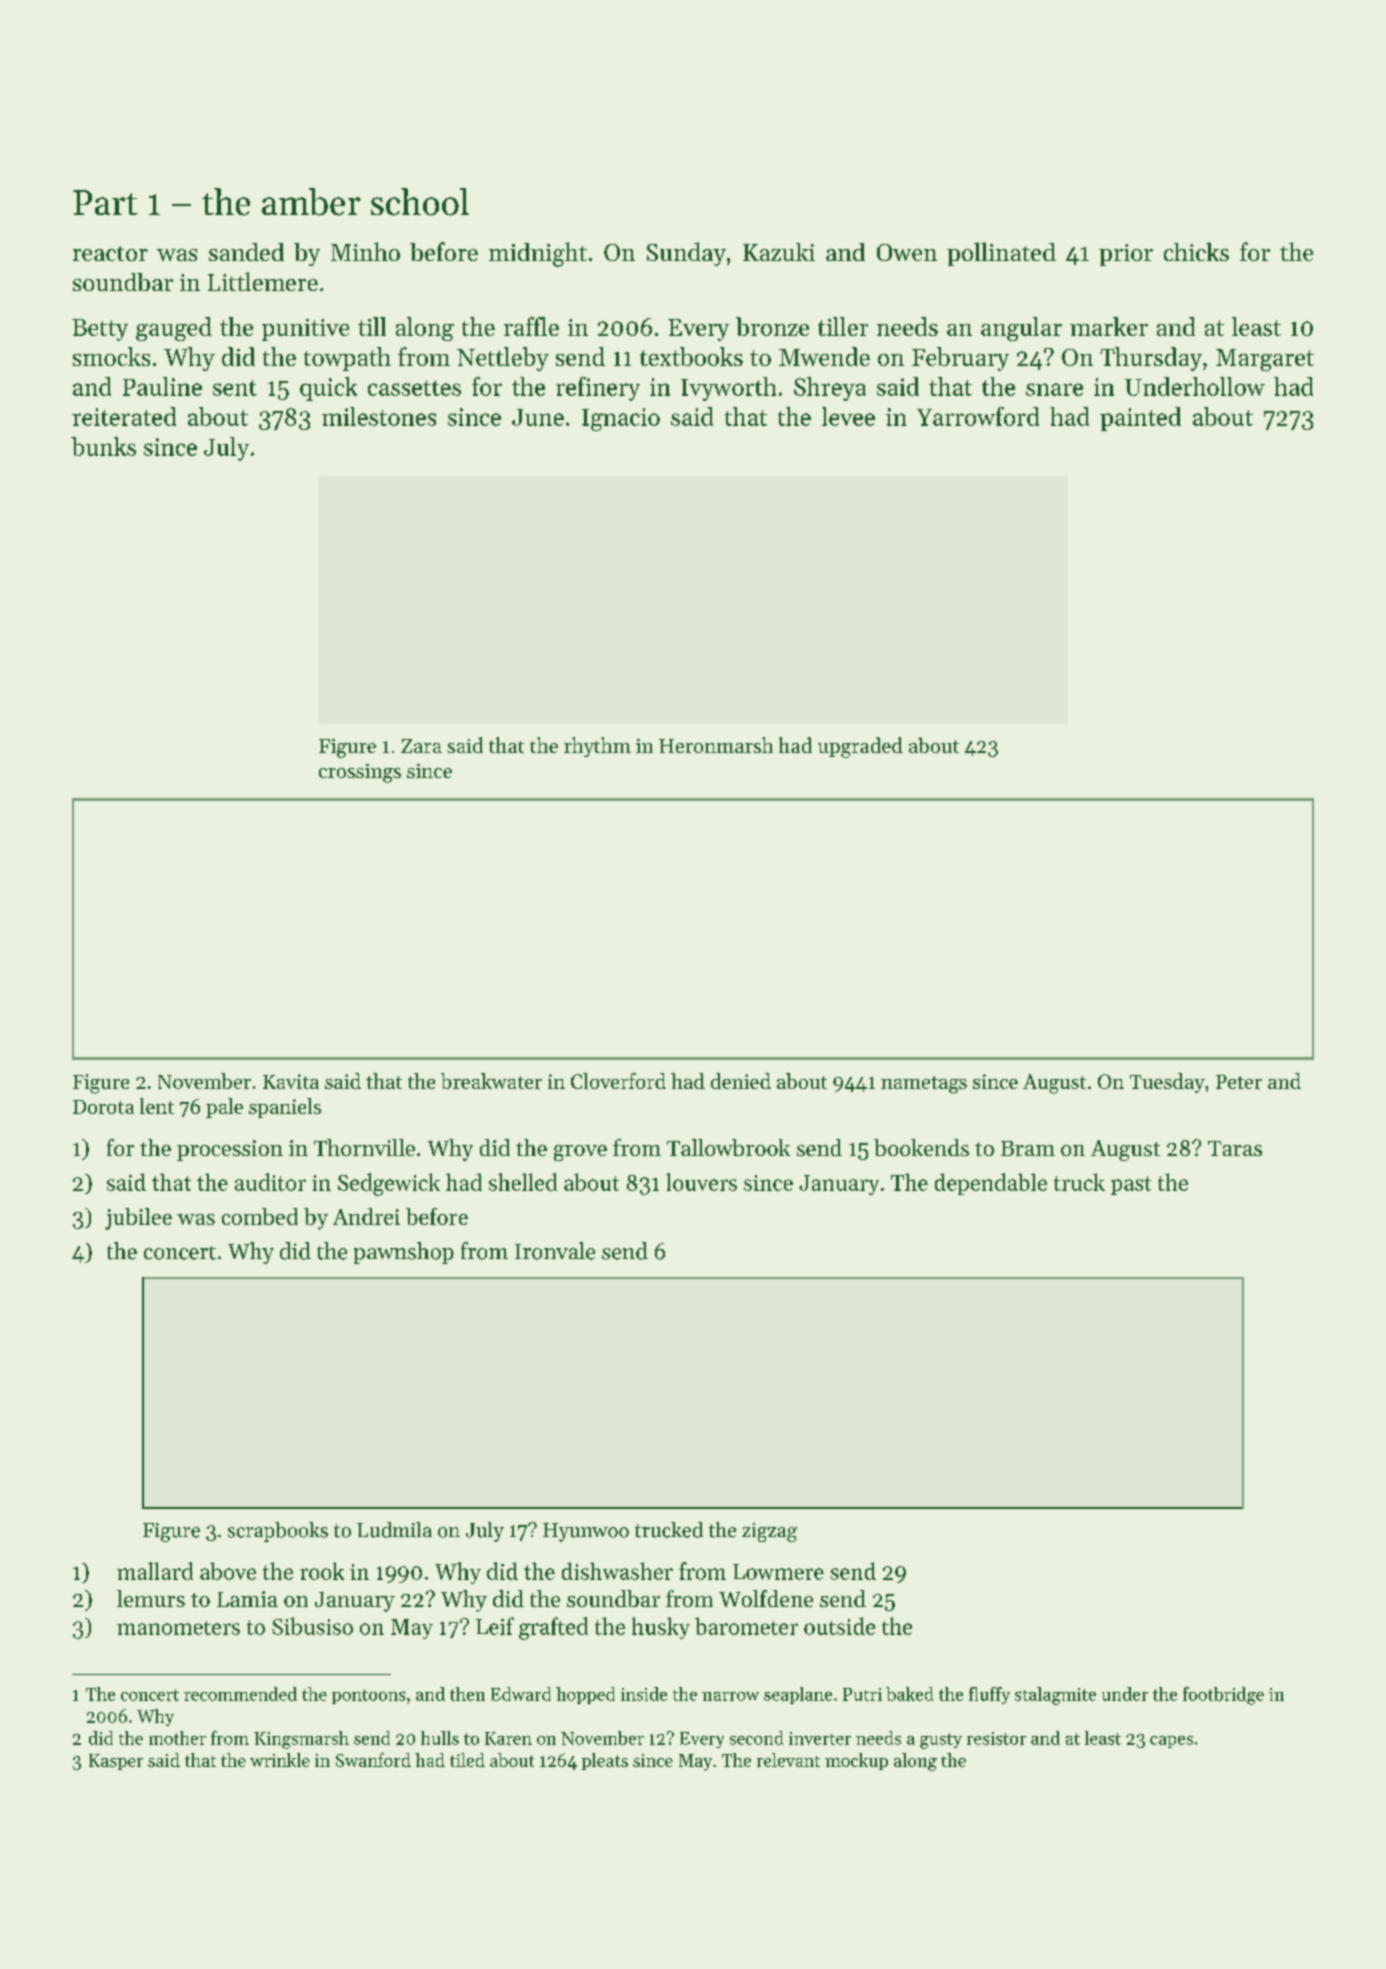 The height and width of the screenshot is (1969, 1386). I want to click on Margaret, so click(1265, 360).
